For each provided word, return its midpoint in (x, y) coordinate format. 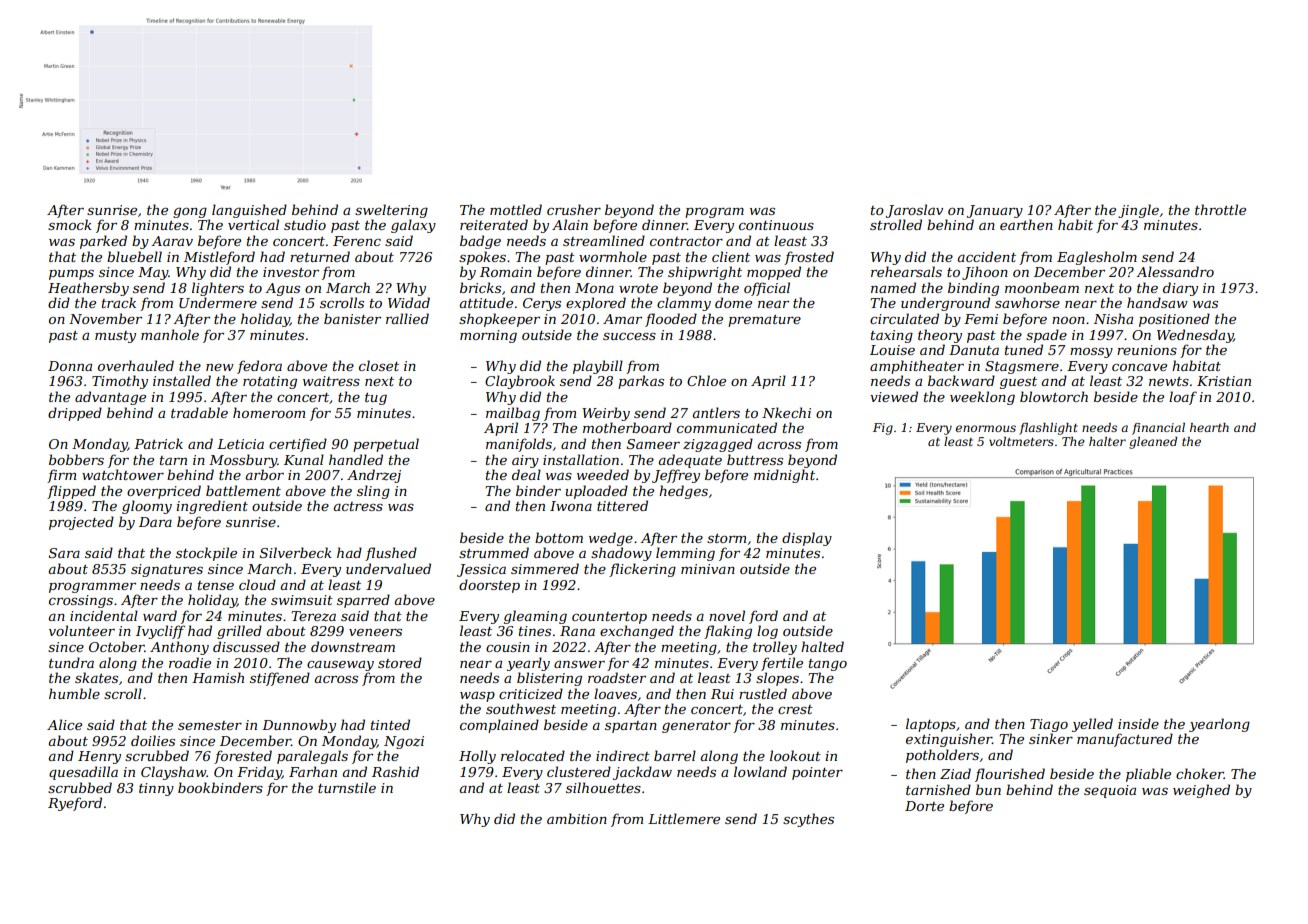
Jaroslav (914, 211)
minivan (708, 569)
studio (305, 224)
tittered (622, 505)
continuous (776, 225)
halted (822, 646)
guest (1018, 383)
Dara (155, 522)
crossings (81, 601)
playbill (598, 367)
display (807, 539)
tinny (156, 789)
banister (352, 318)
